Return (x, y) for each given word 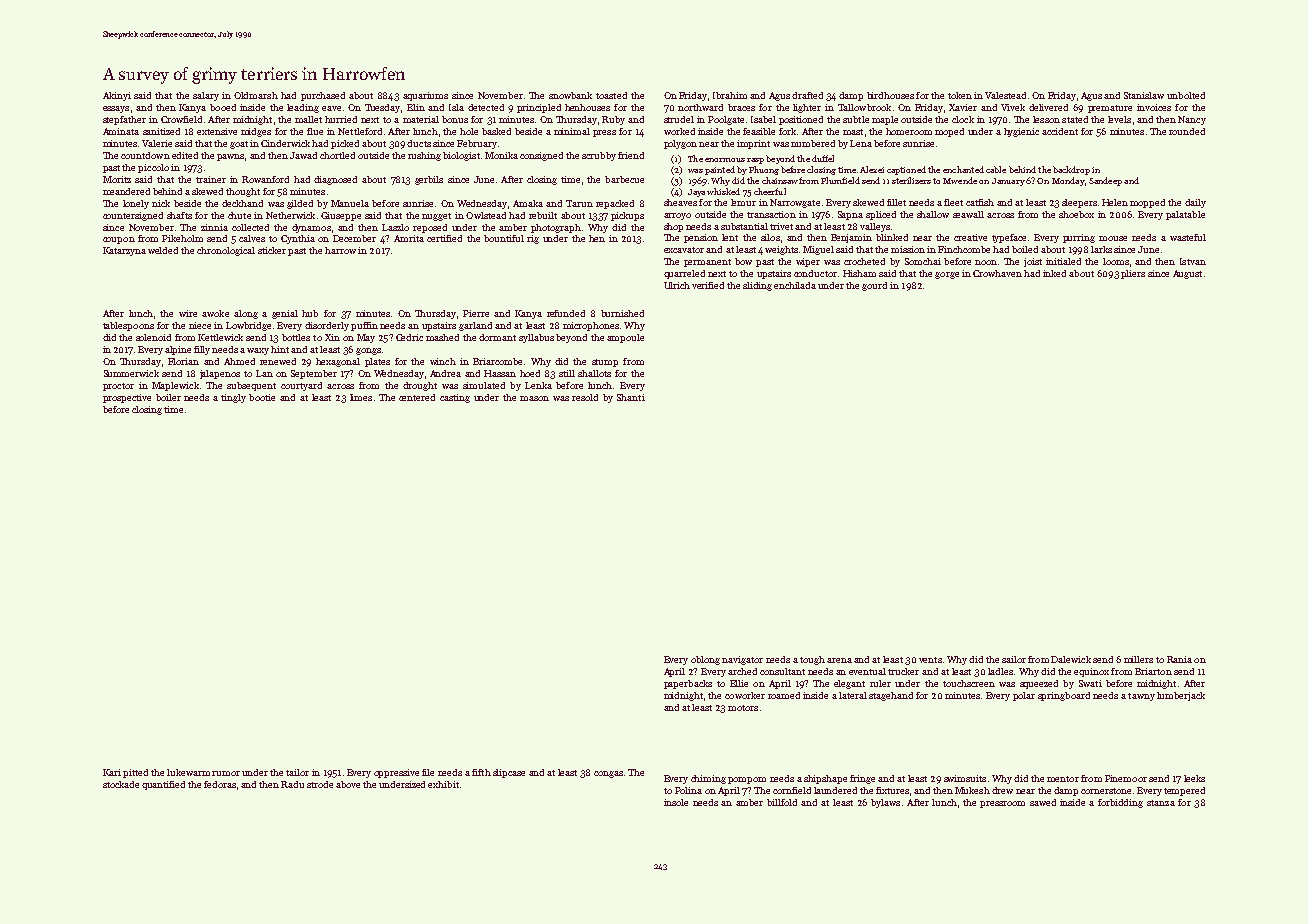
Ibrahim (730, 95)
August (1187, 274)
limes (361, 397)
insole (676, 802)
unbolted (1186, 95)
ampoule (625, 338)
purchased (323, 96)
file (428, 772)
